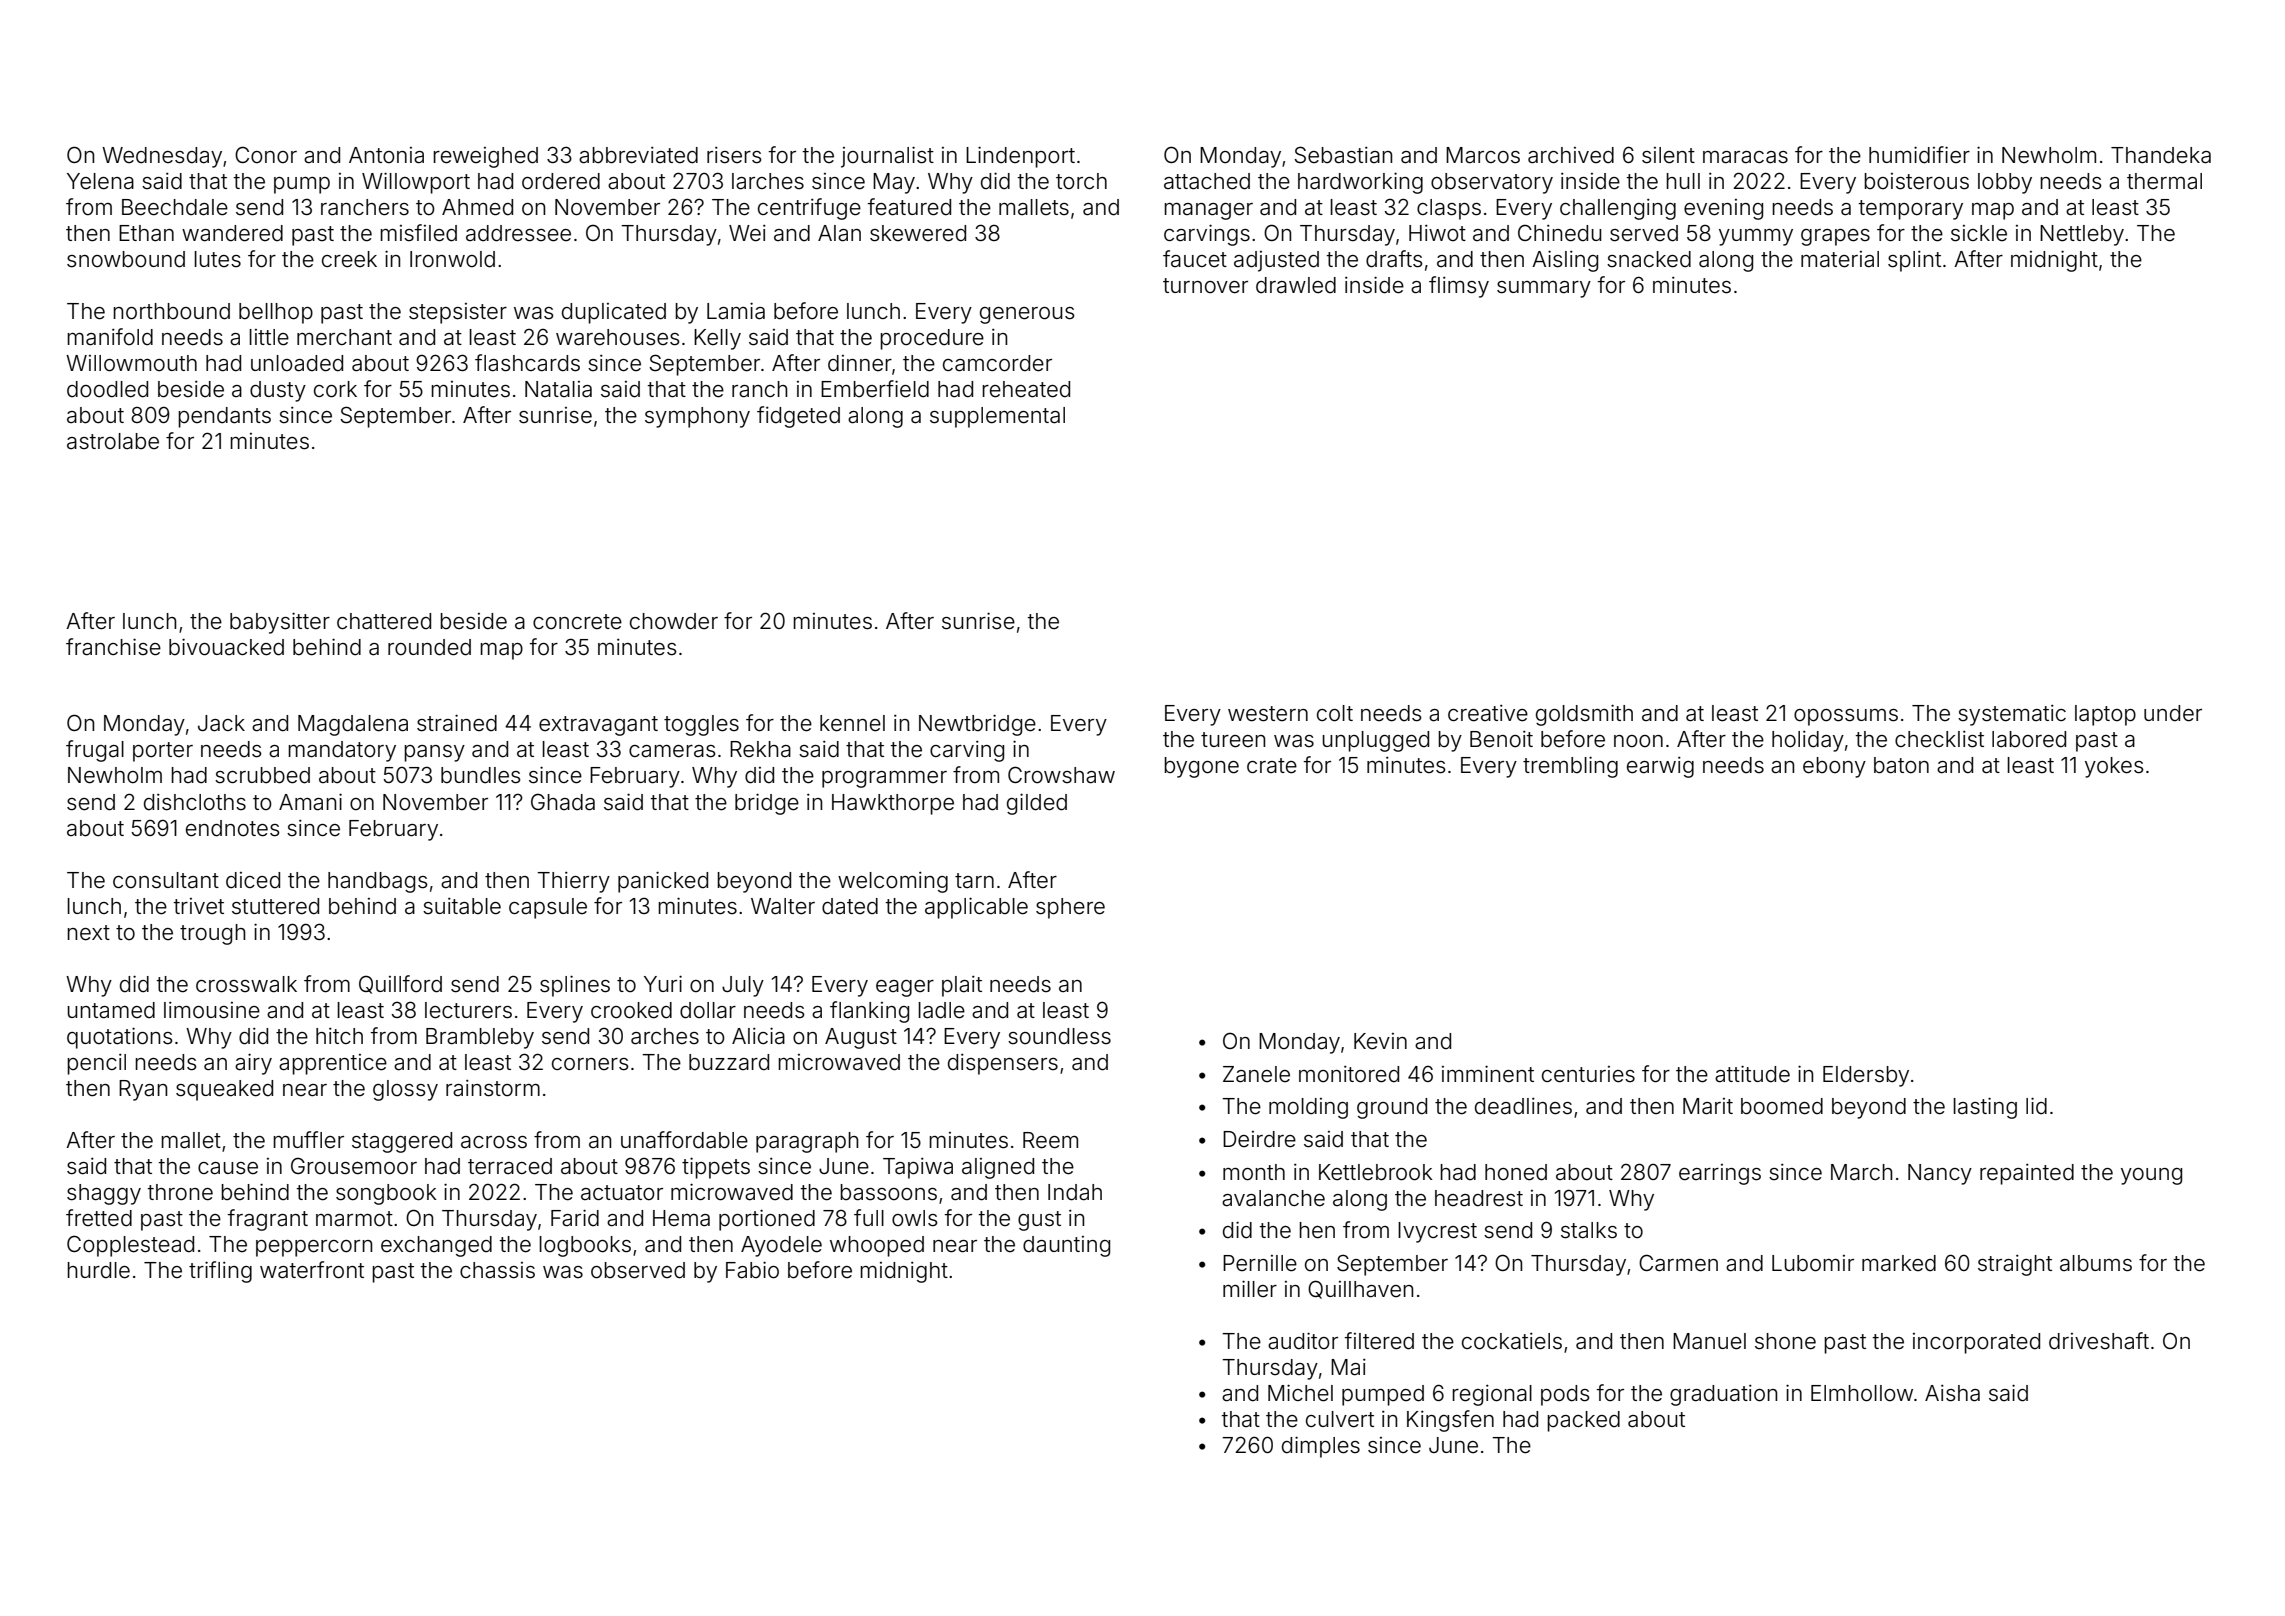  Describe the element at coordinates (1020, 157) in the document. I see `Lindenport` at that location.
